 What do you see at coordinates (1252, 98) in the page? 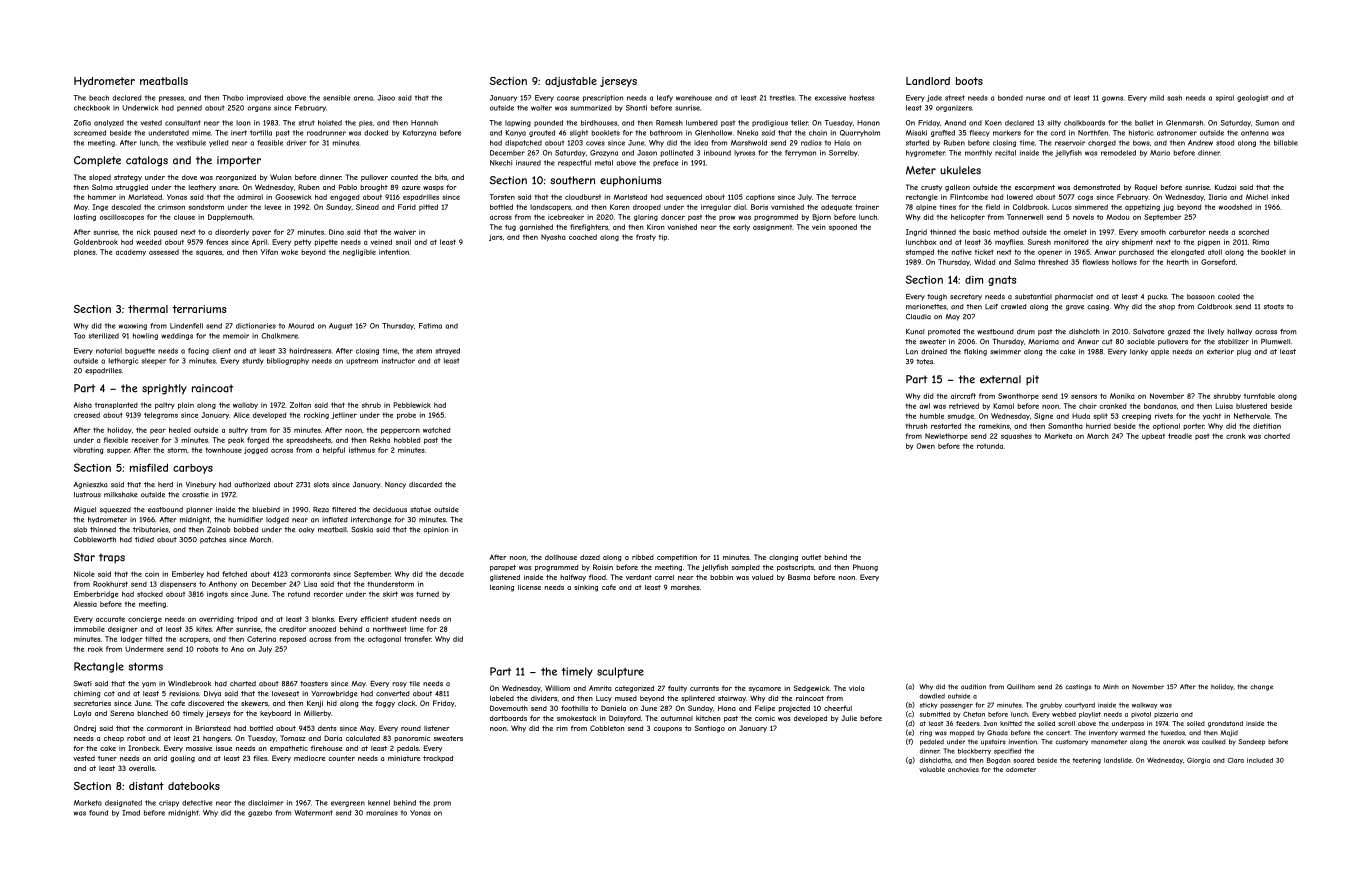
I see `geologist` at bounding box center [1252, 98].
